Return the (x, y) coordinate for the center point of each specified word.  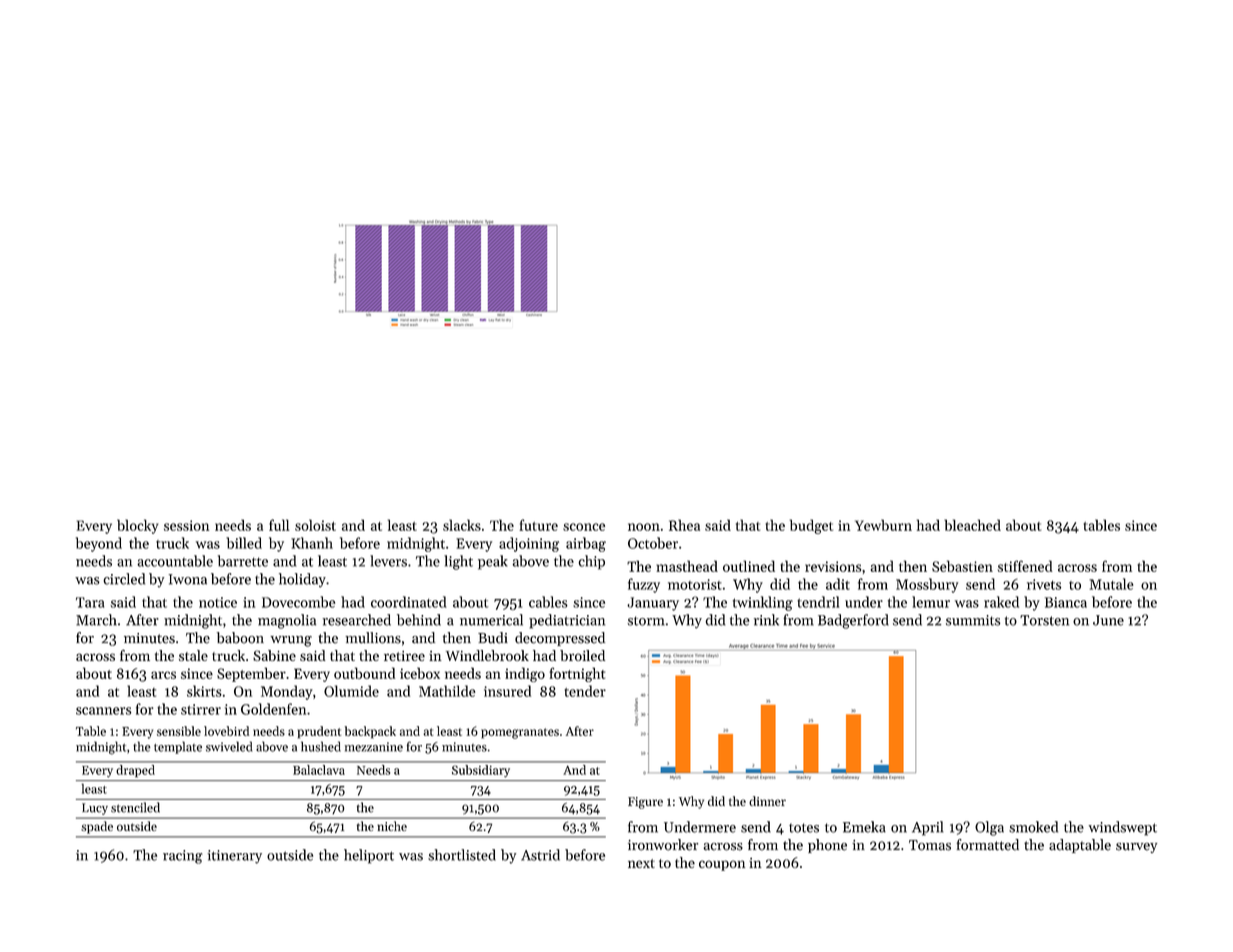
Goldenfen (273, 709)
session (186, 525)
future (538, 525)
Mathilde (447, 691)
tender (585, 691)
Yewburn (883, 525)
